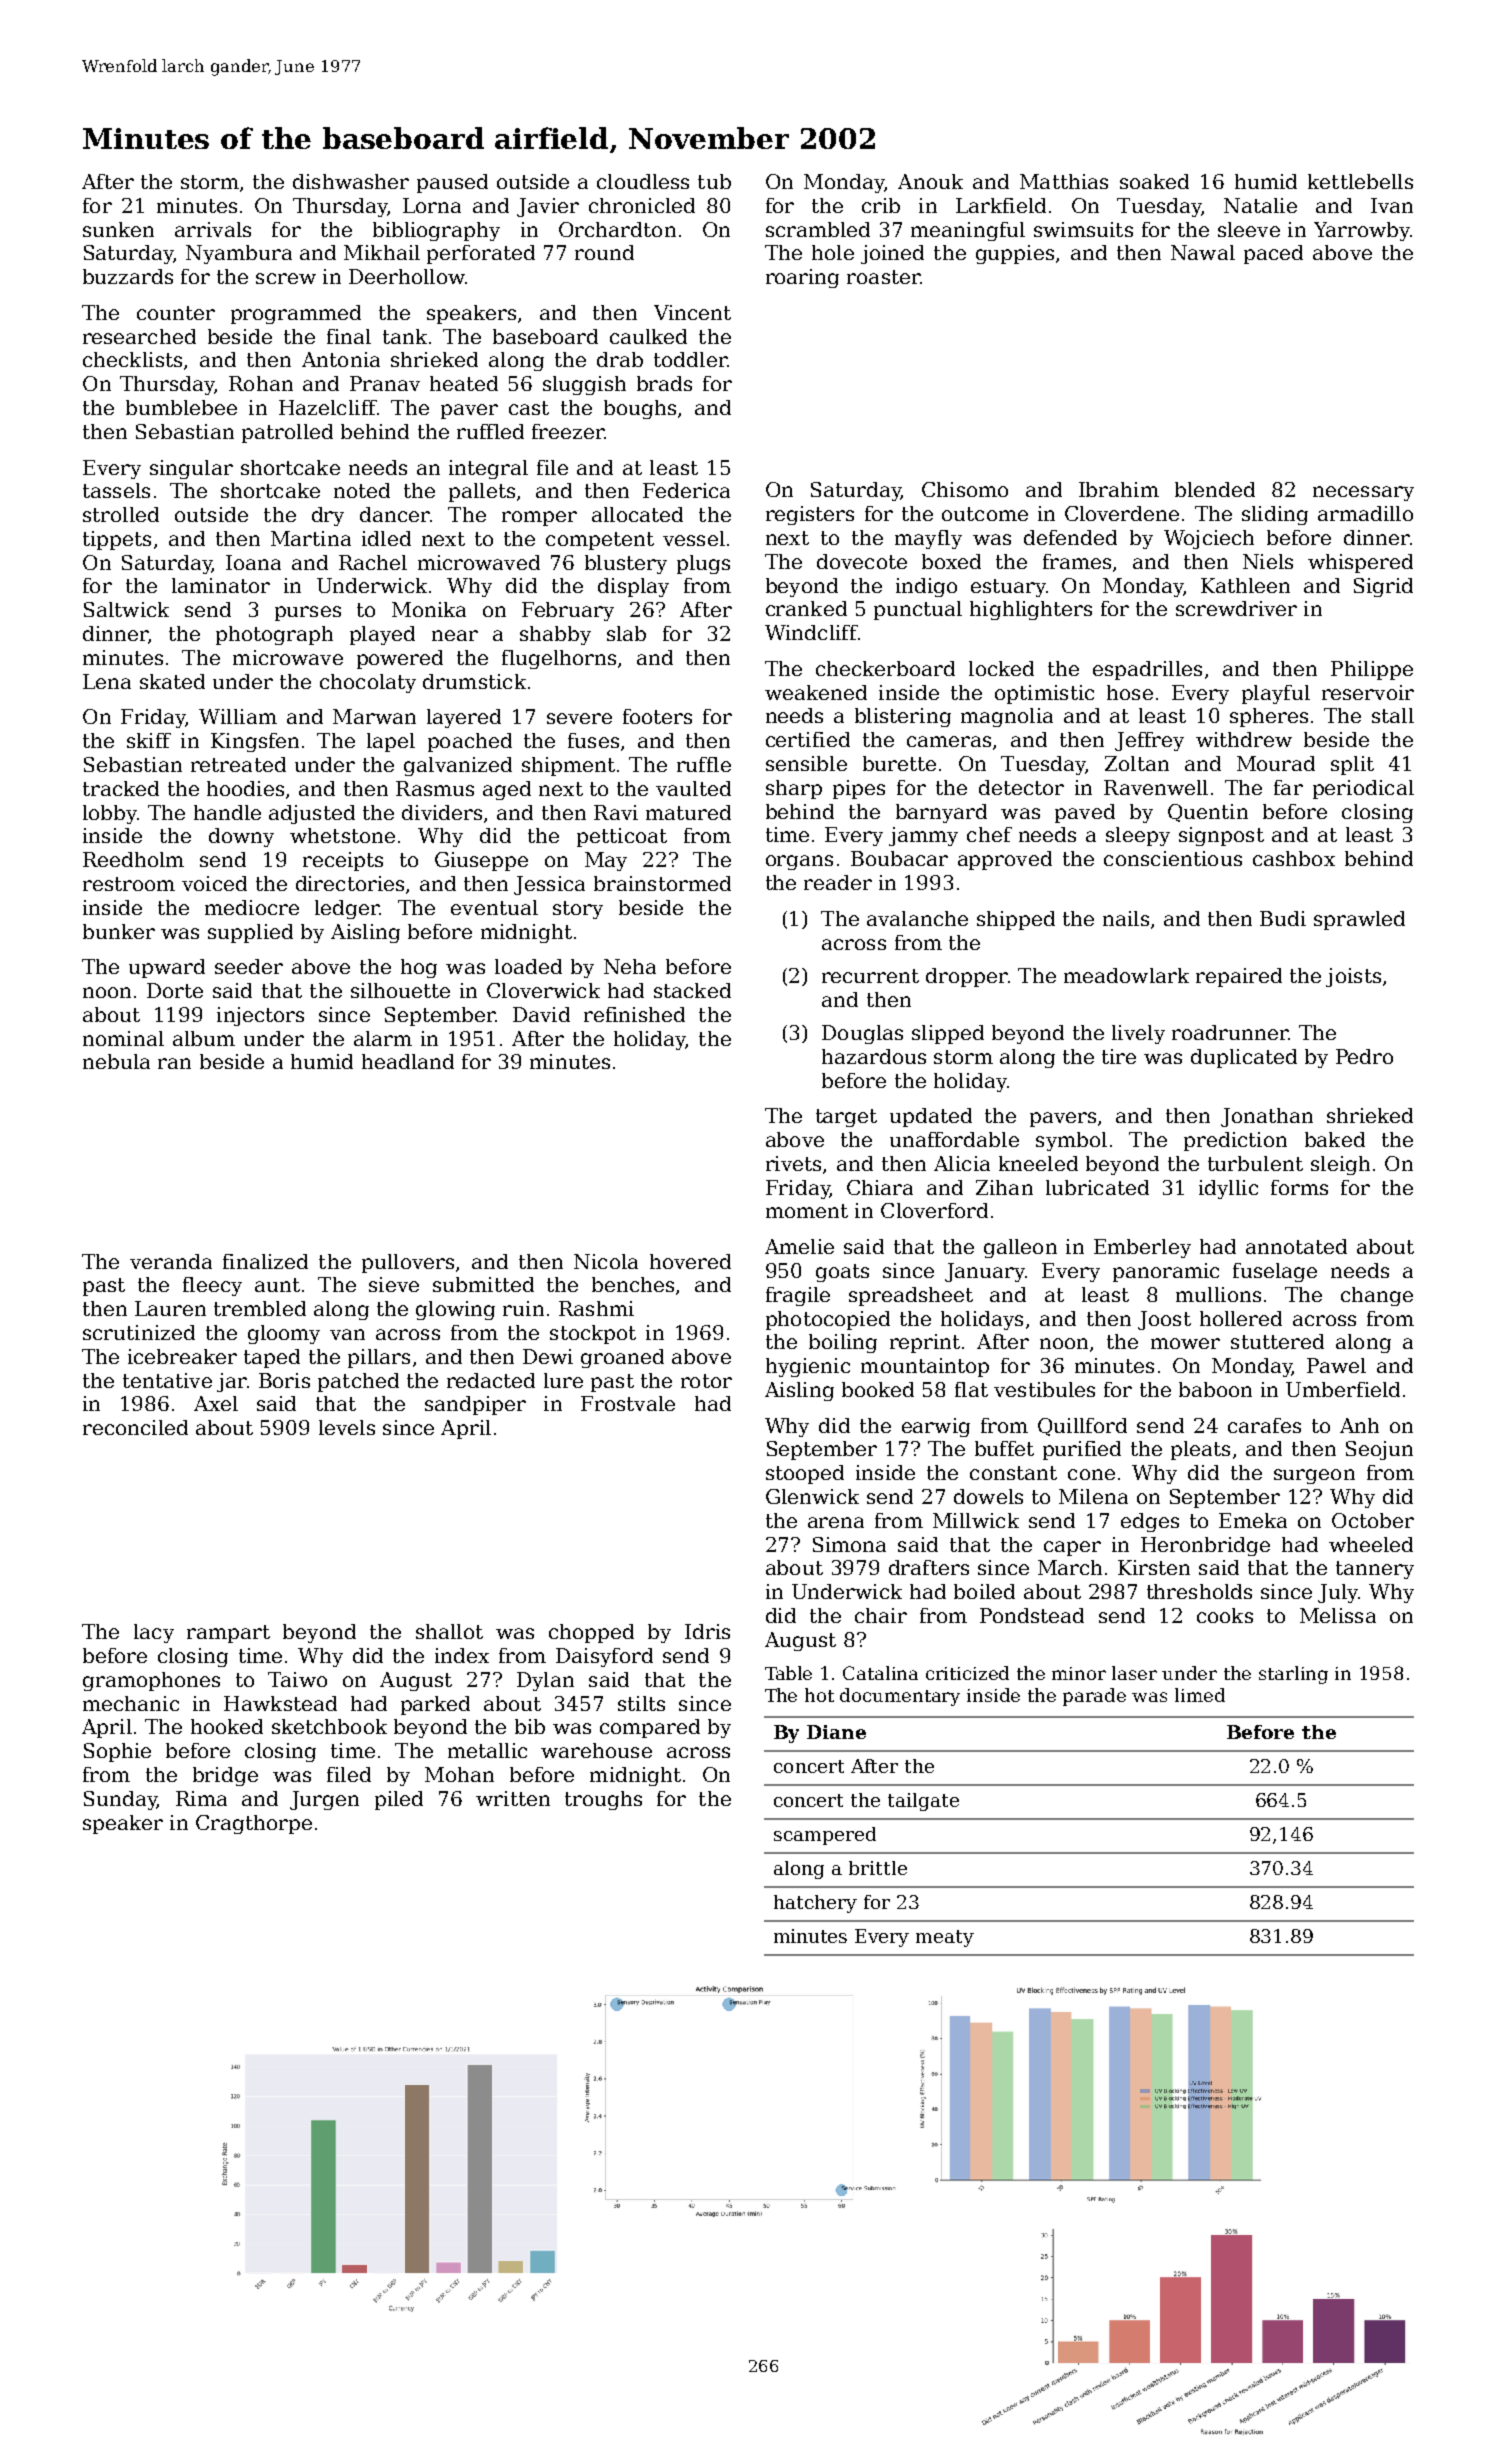 This screenshot has height=2464, width=1496. I want to click on registers, so click(810, 515).
